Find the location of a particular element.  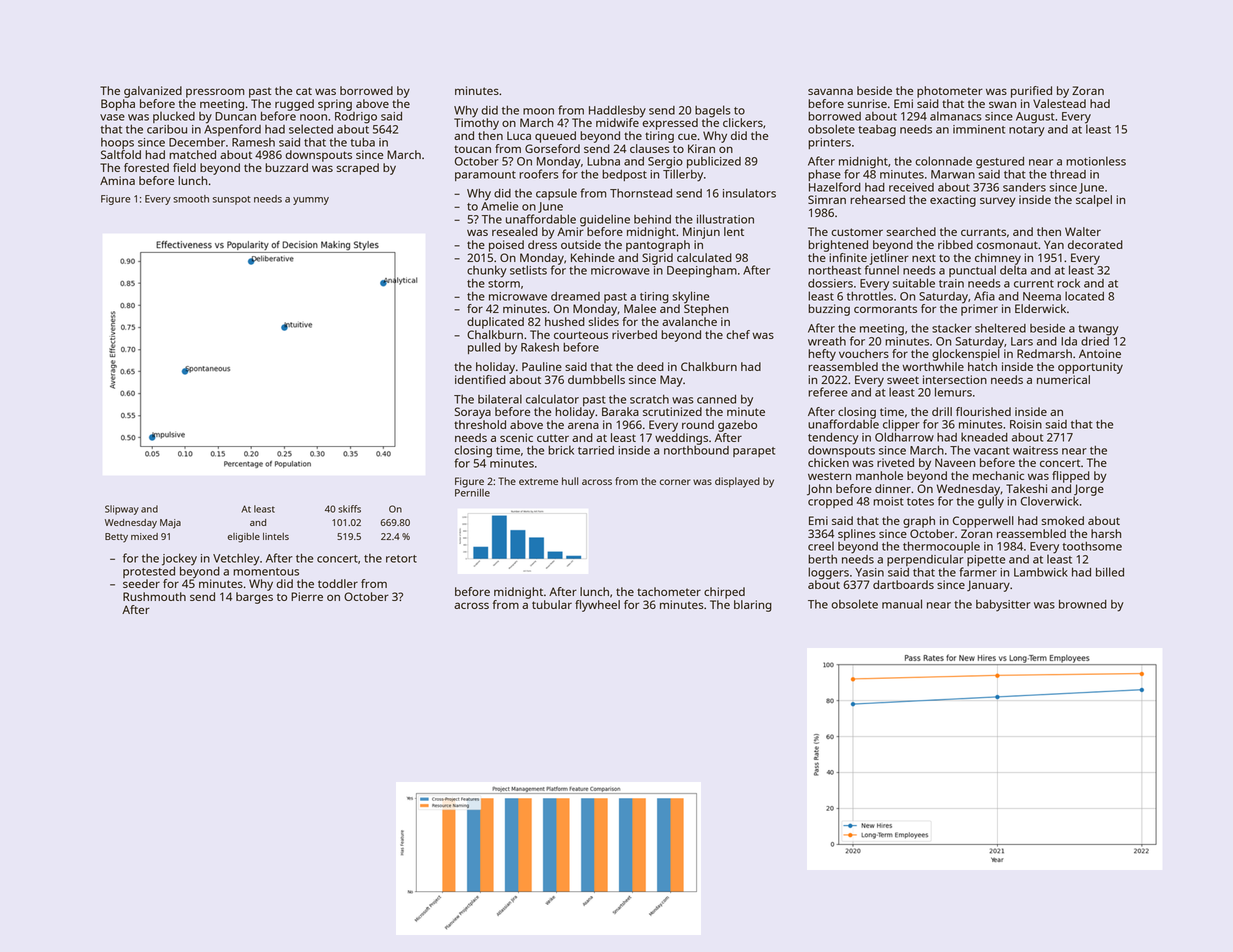

tachometer is located at coordinates (669, 591).
